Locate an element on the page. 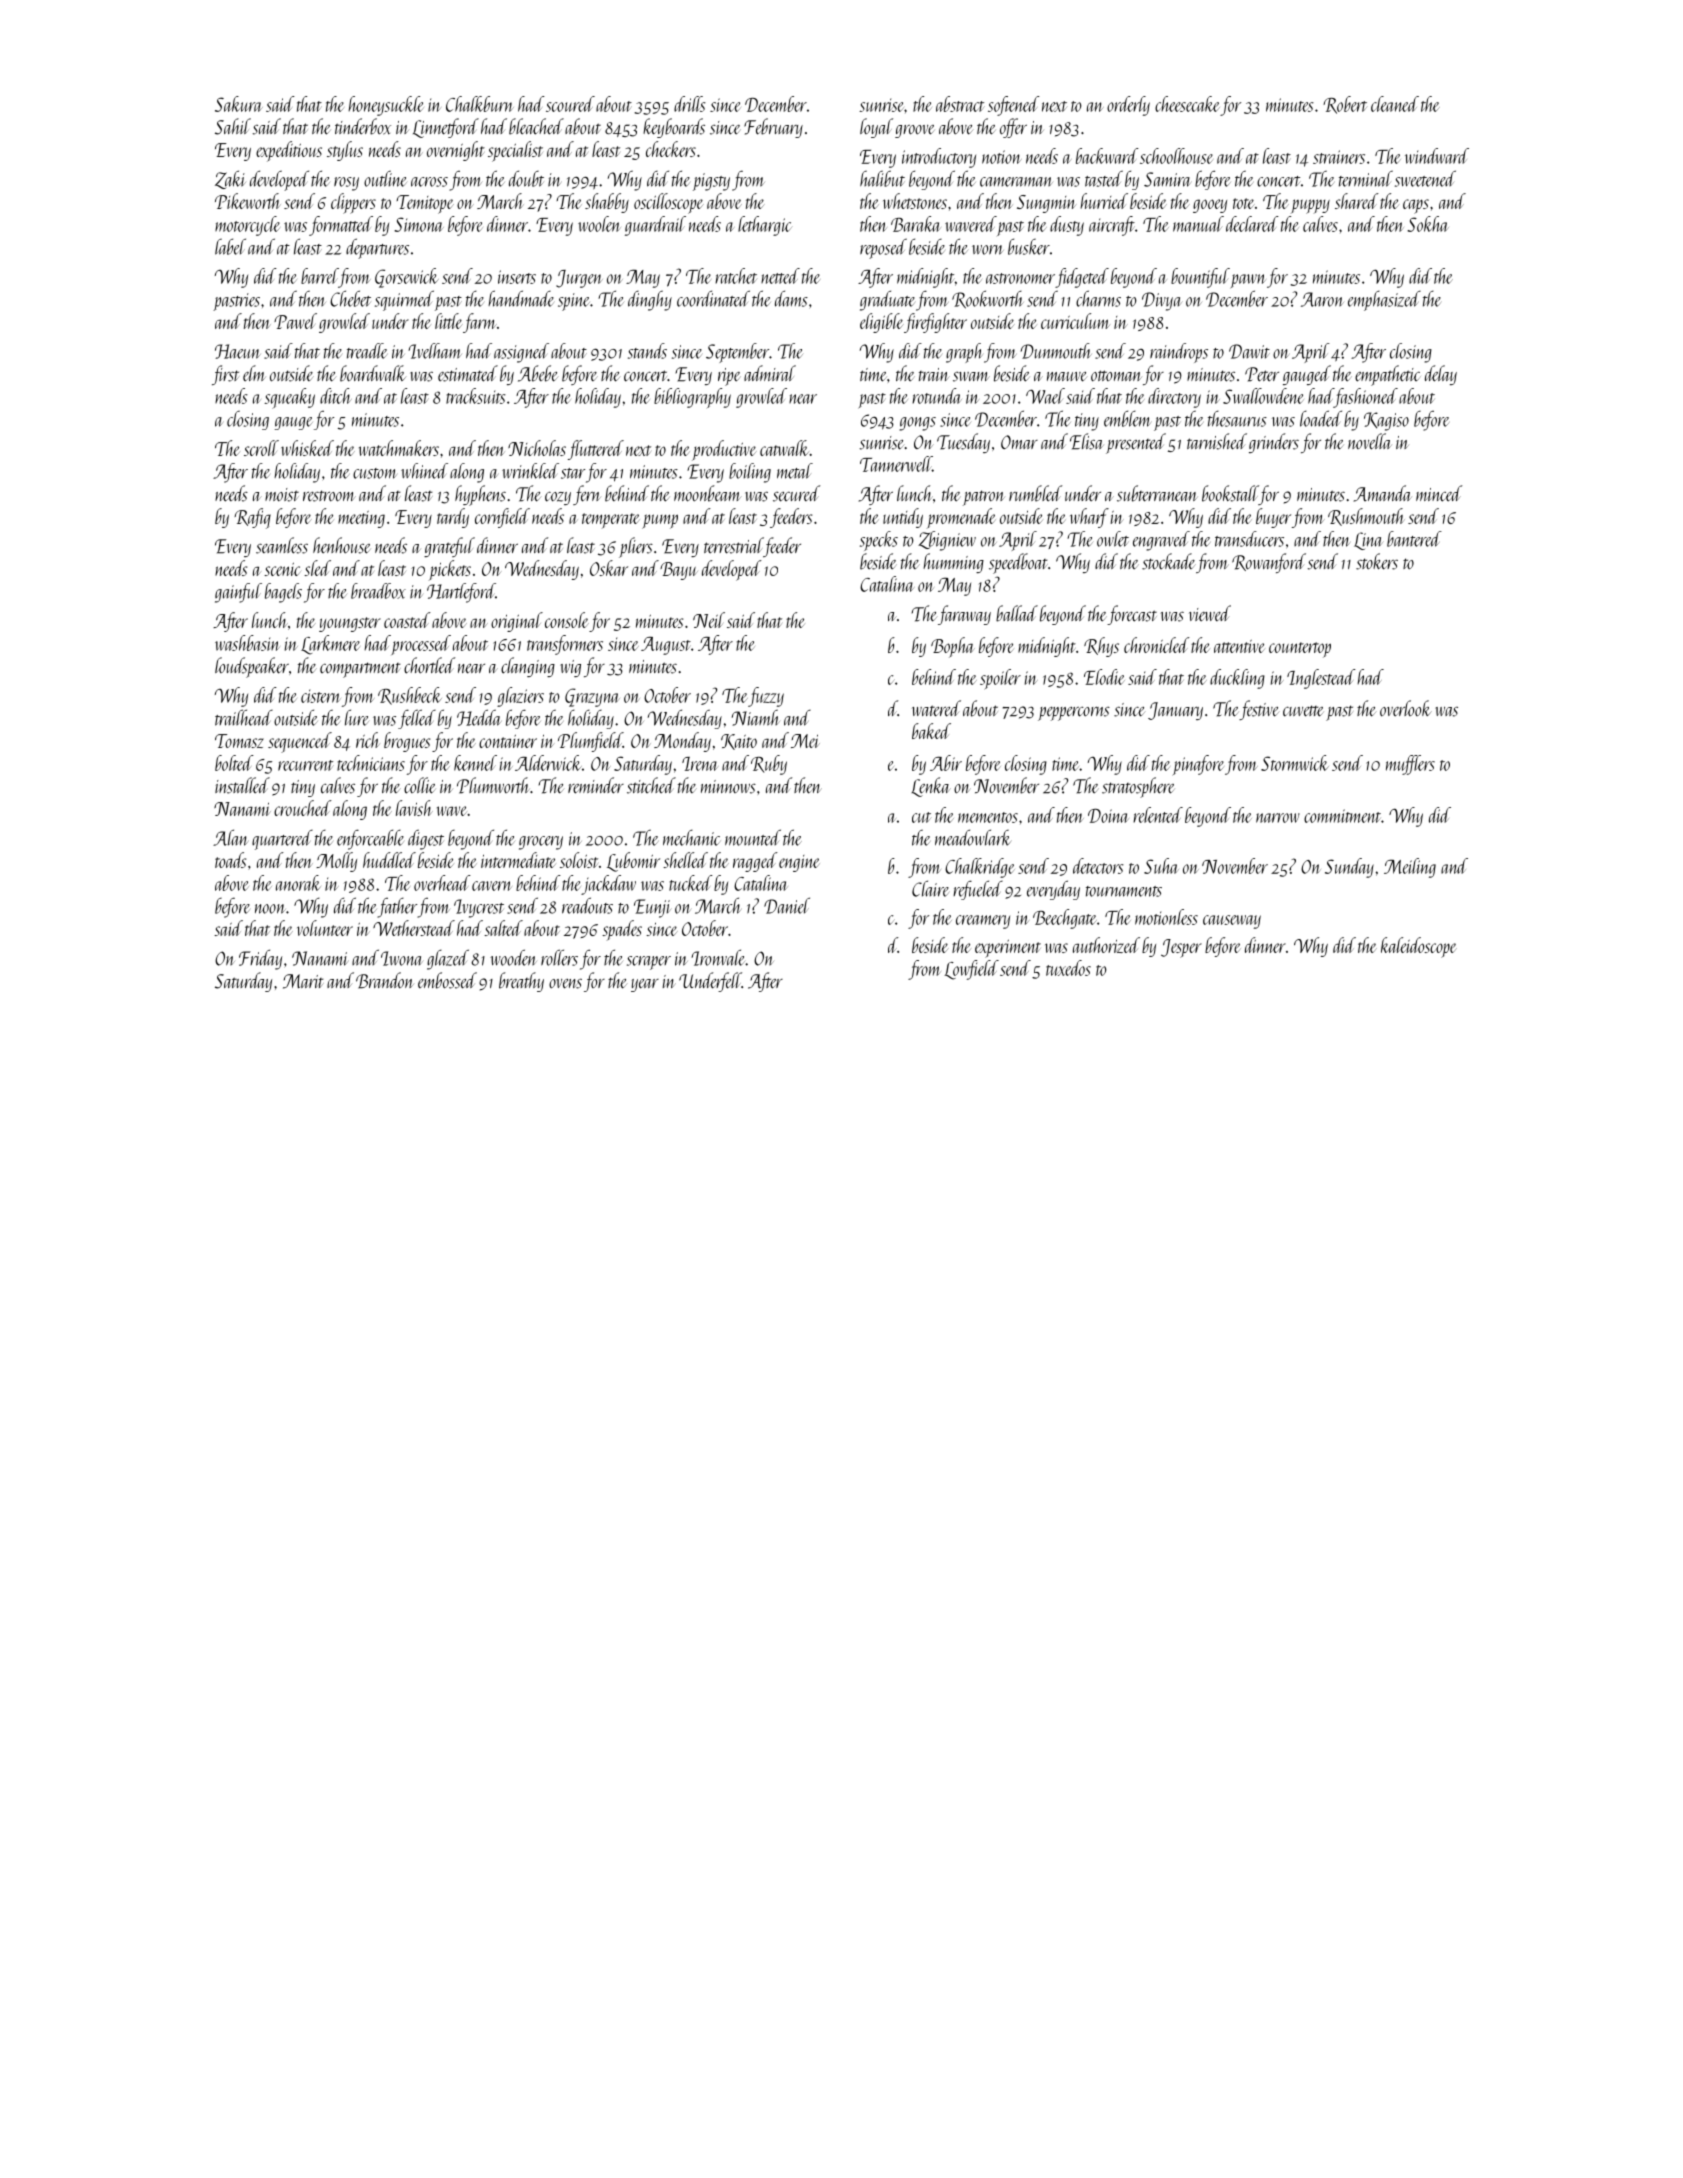  Chalkburn is located at coordinates (480, 104).
